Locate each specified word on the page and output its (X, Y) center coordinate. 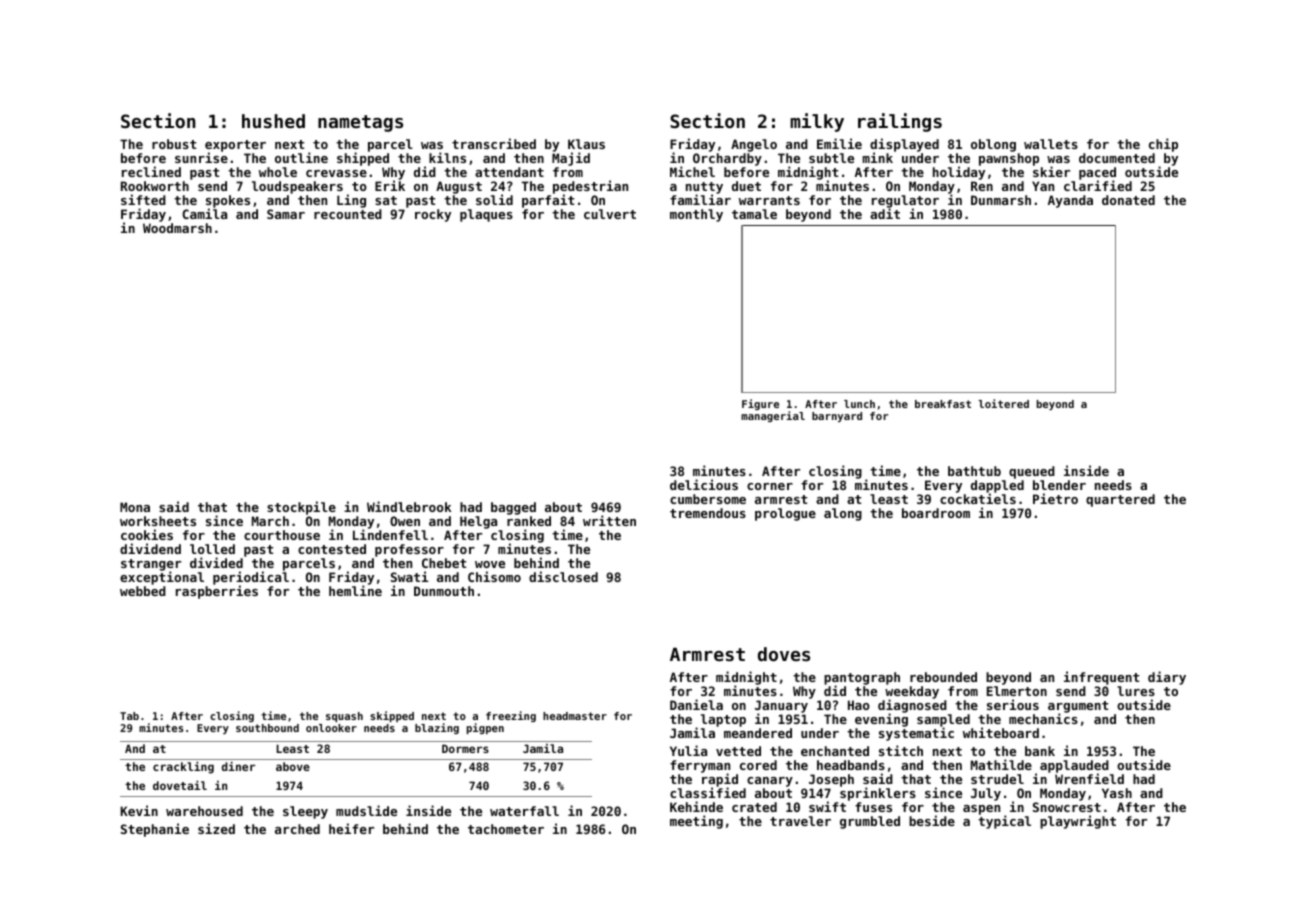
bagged (513, 508)
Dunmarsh (1001, 200)
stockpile (301, 508)
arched (297, 829)
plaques (486, 215)
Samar (286, 214)
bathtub (974, 471)
